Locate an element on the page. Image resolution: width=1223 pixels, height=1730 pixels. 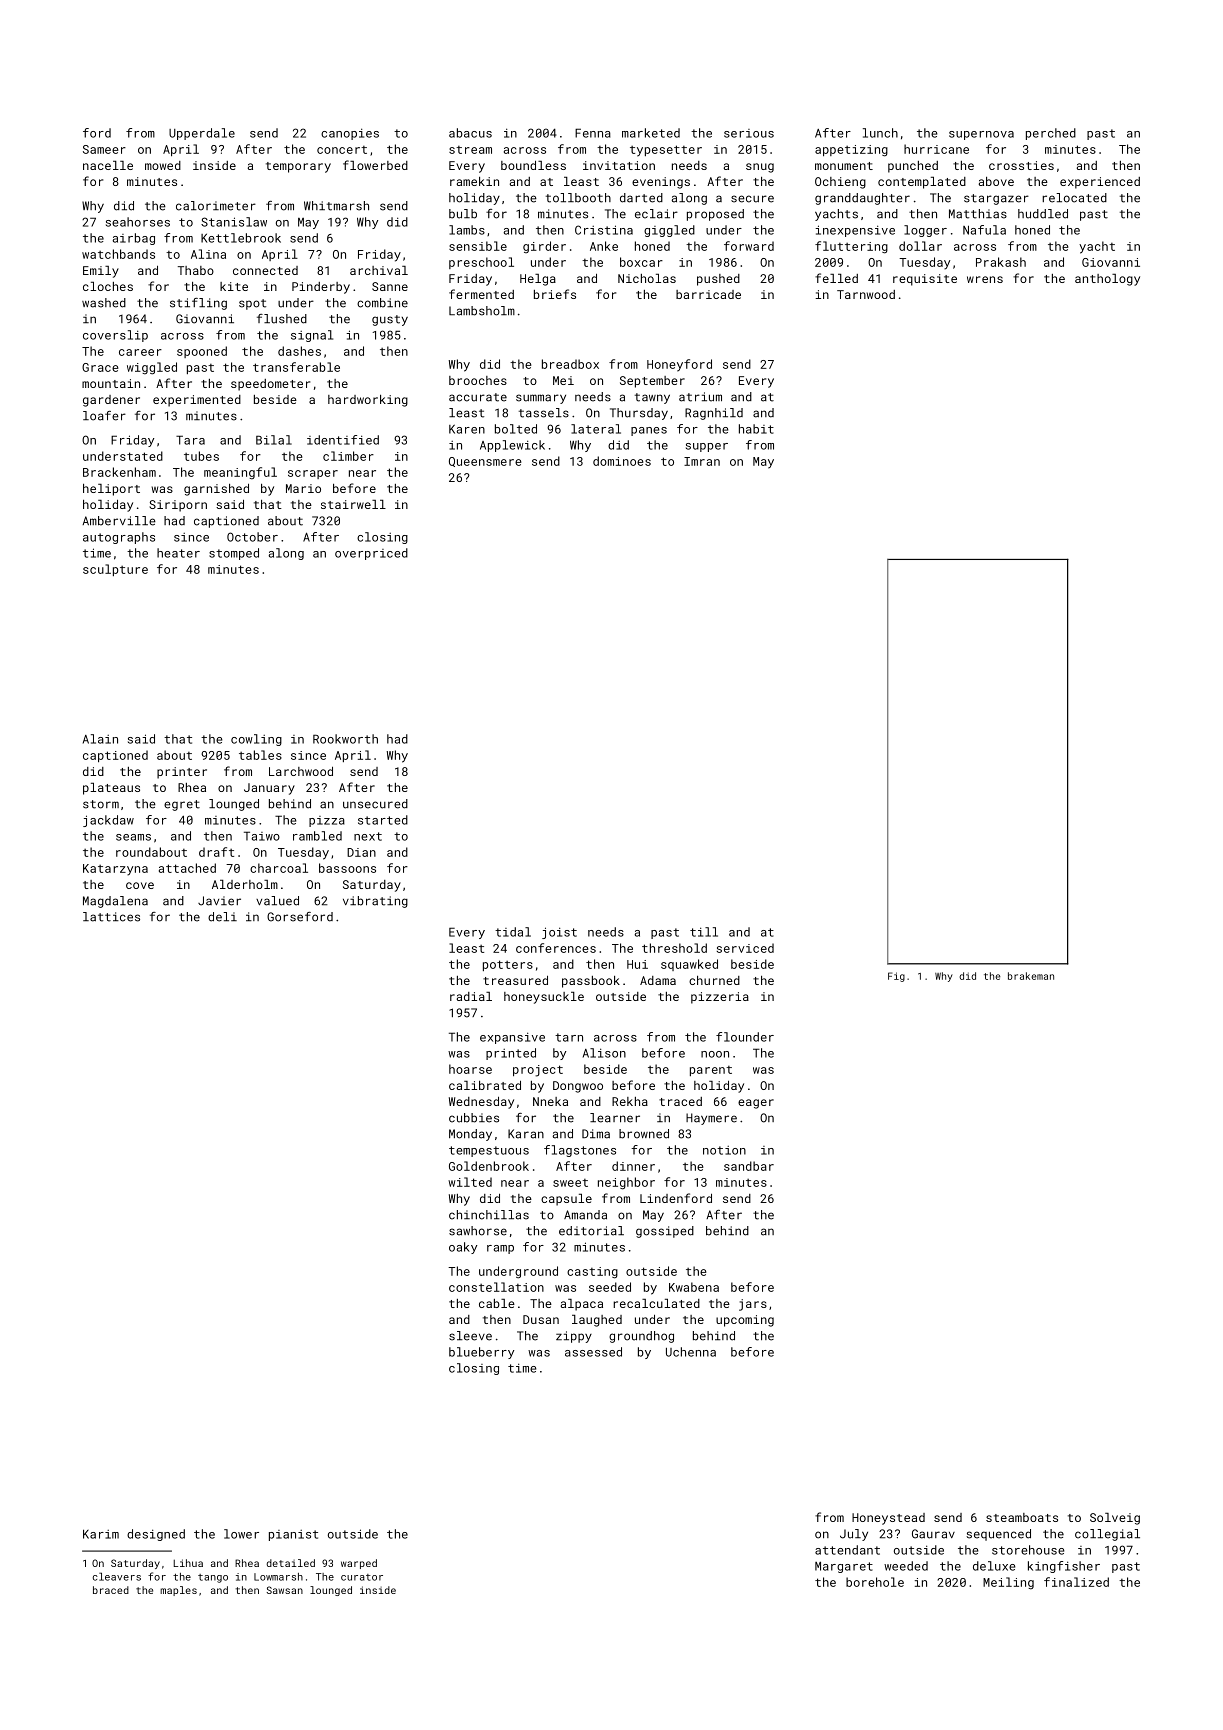
anthology is located at coordinates (1107, 280).
